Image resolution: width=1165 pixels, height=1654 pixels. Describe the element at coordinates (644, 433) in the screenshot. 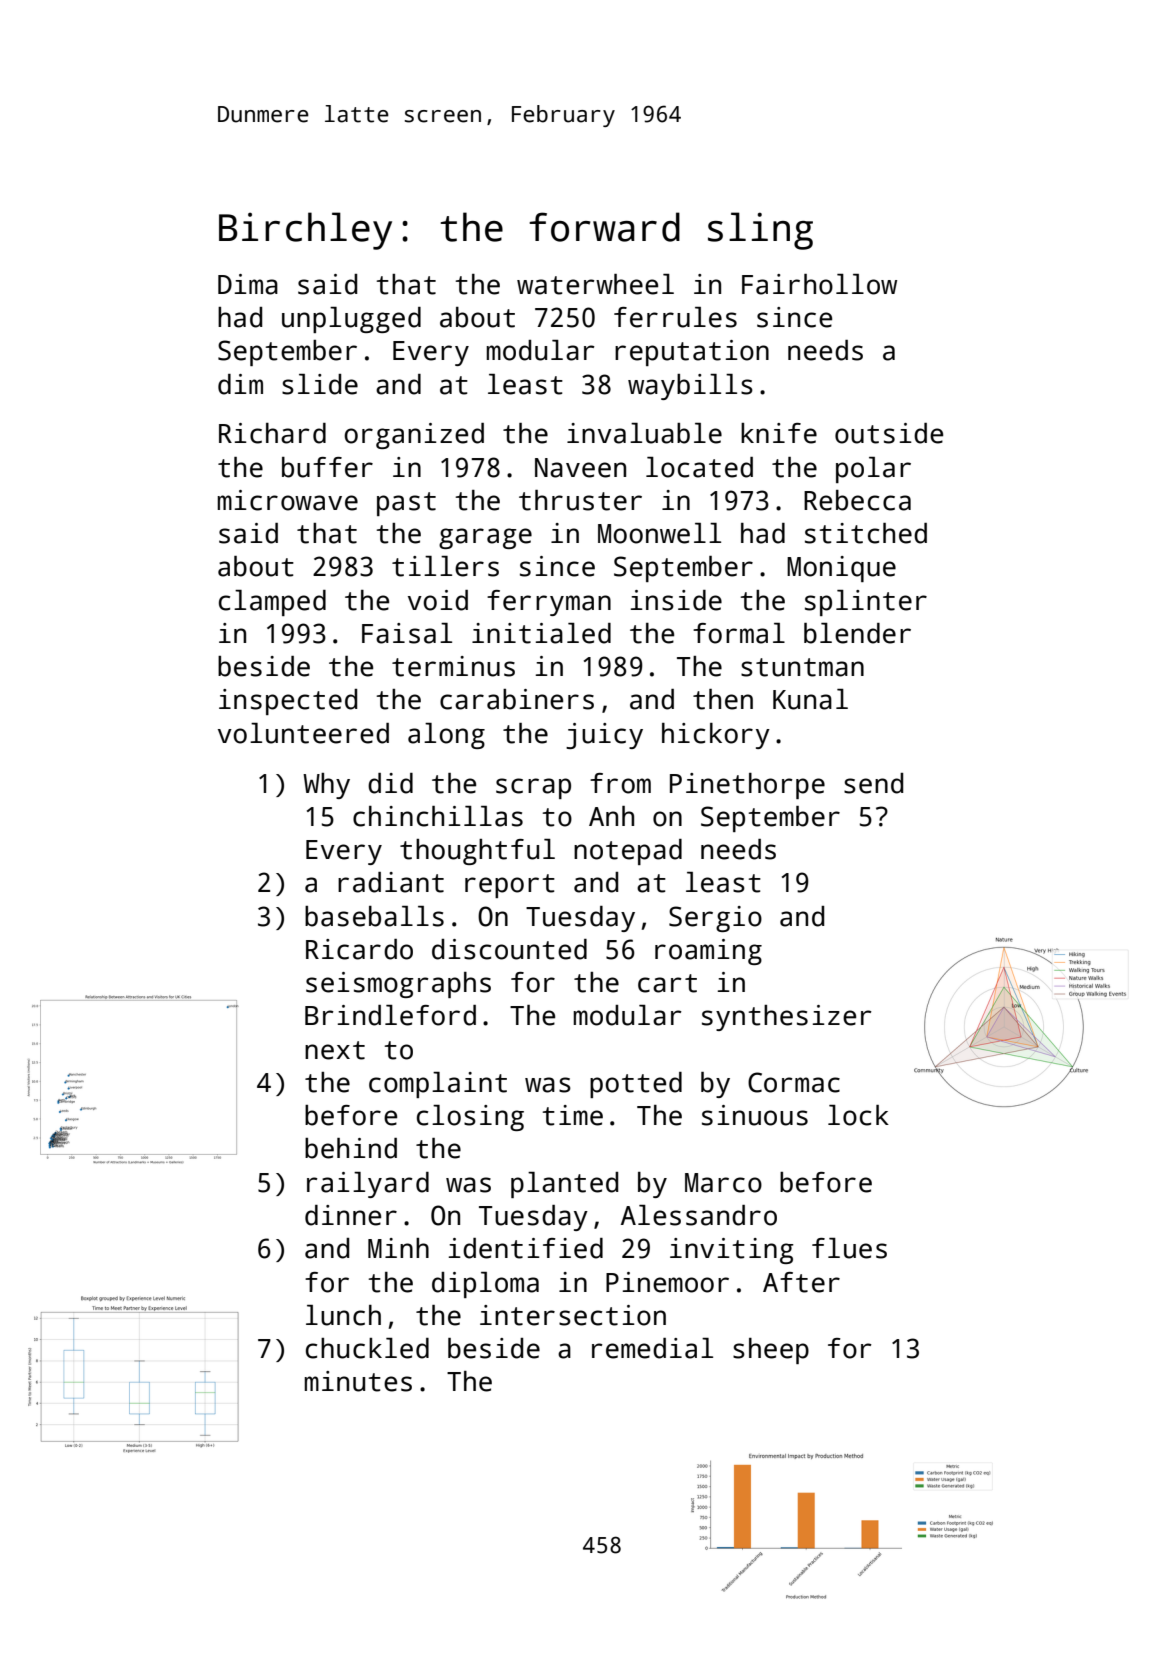

I see `invaluable` at that location.
